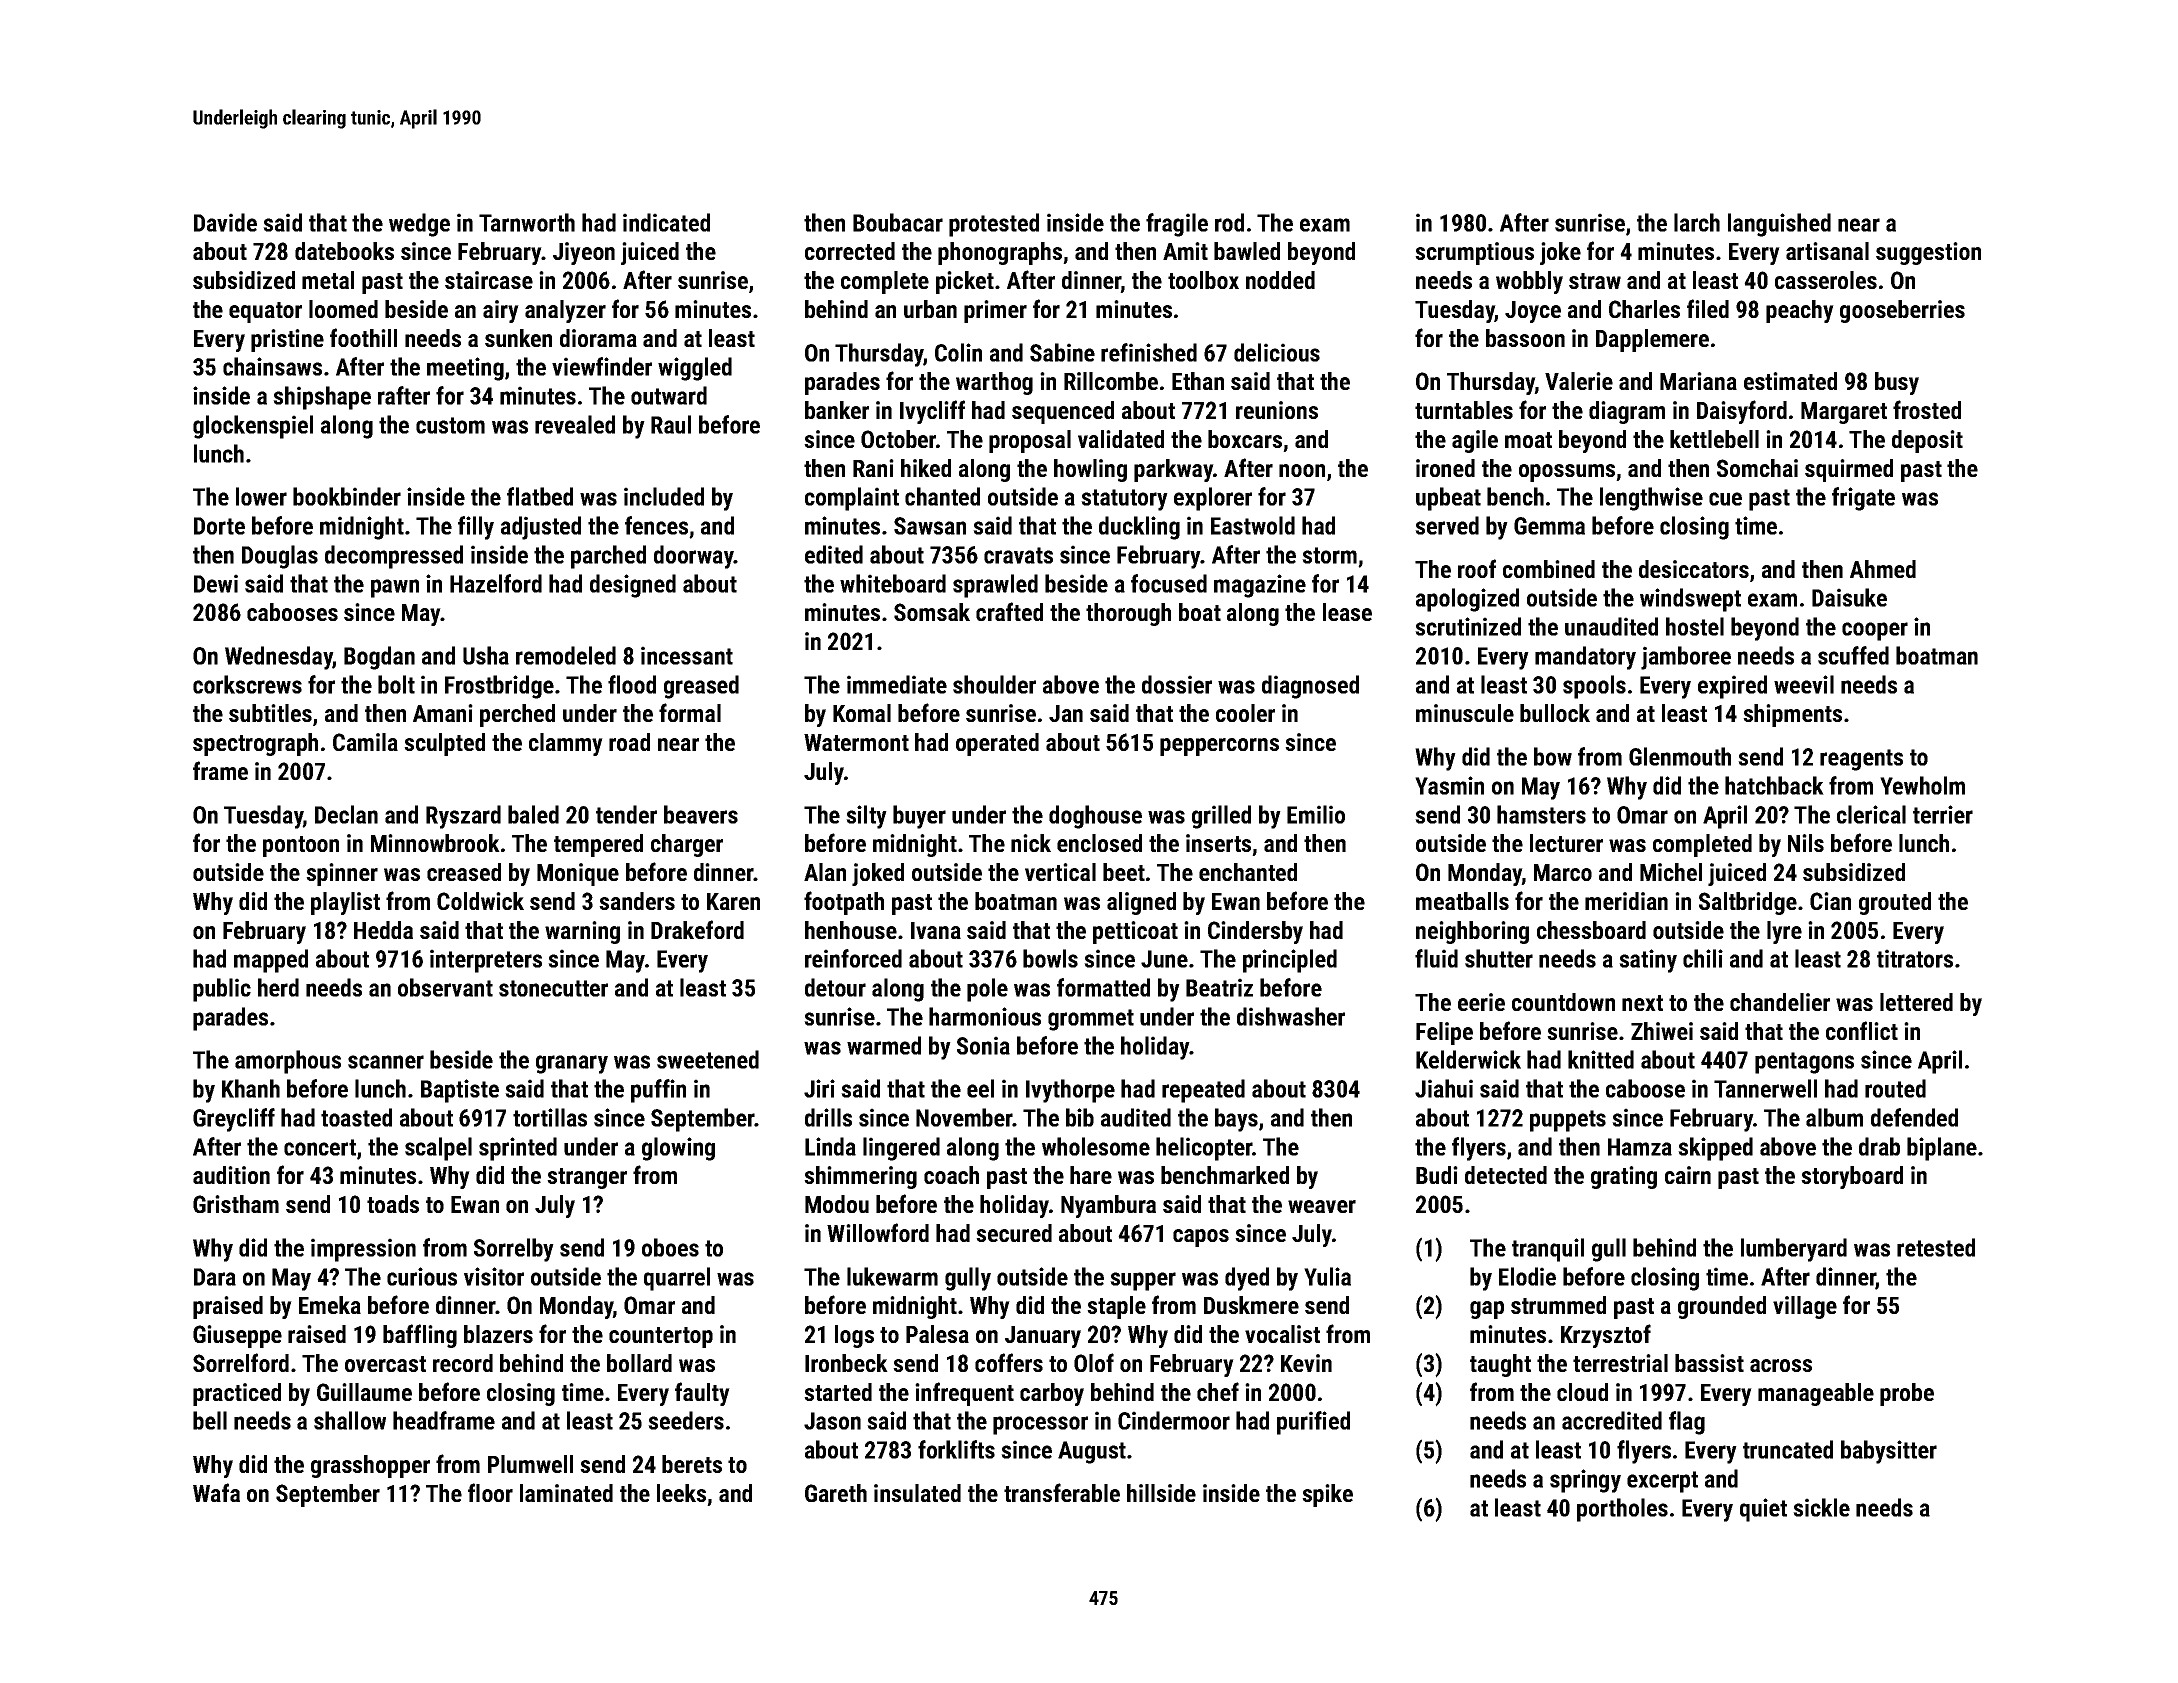 The height and width of the screenshot is (1683, 2178). Describe the element at coordinates (1897, 383) in the screenshot. I see `busy` at that location.
